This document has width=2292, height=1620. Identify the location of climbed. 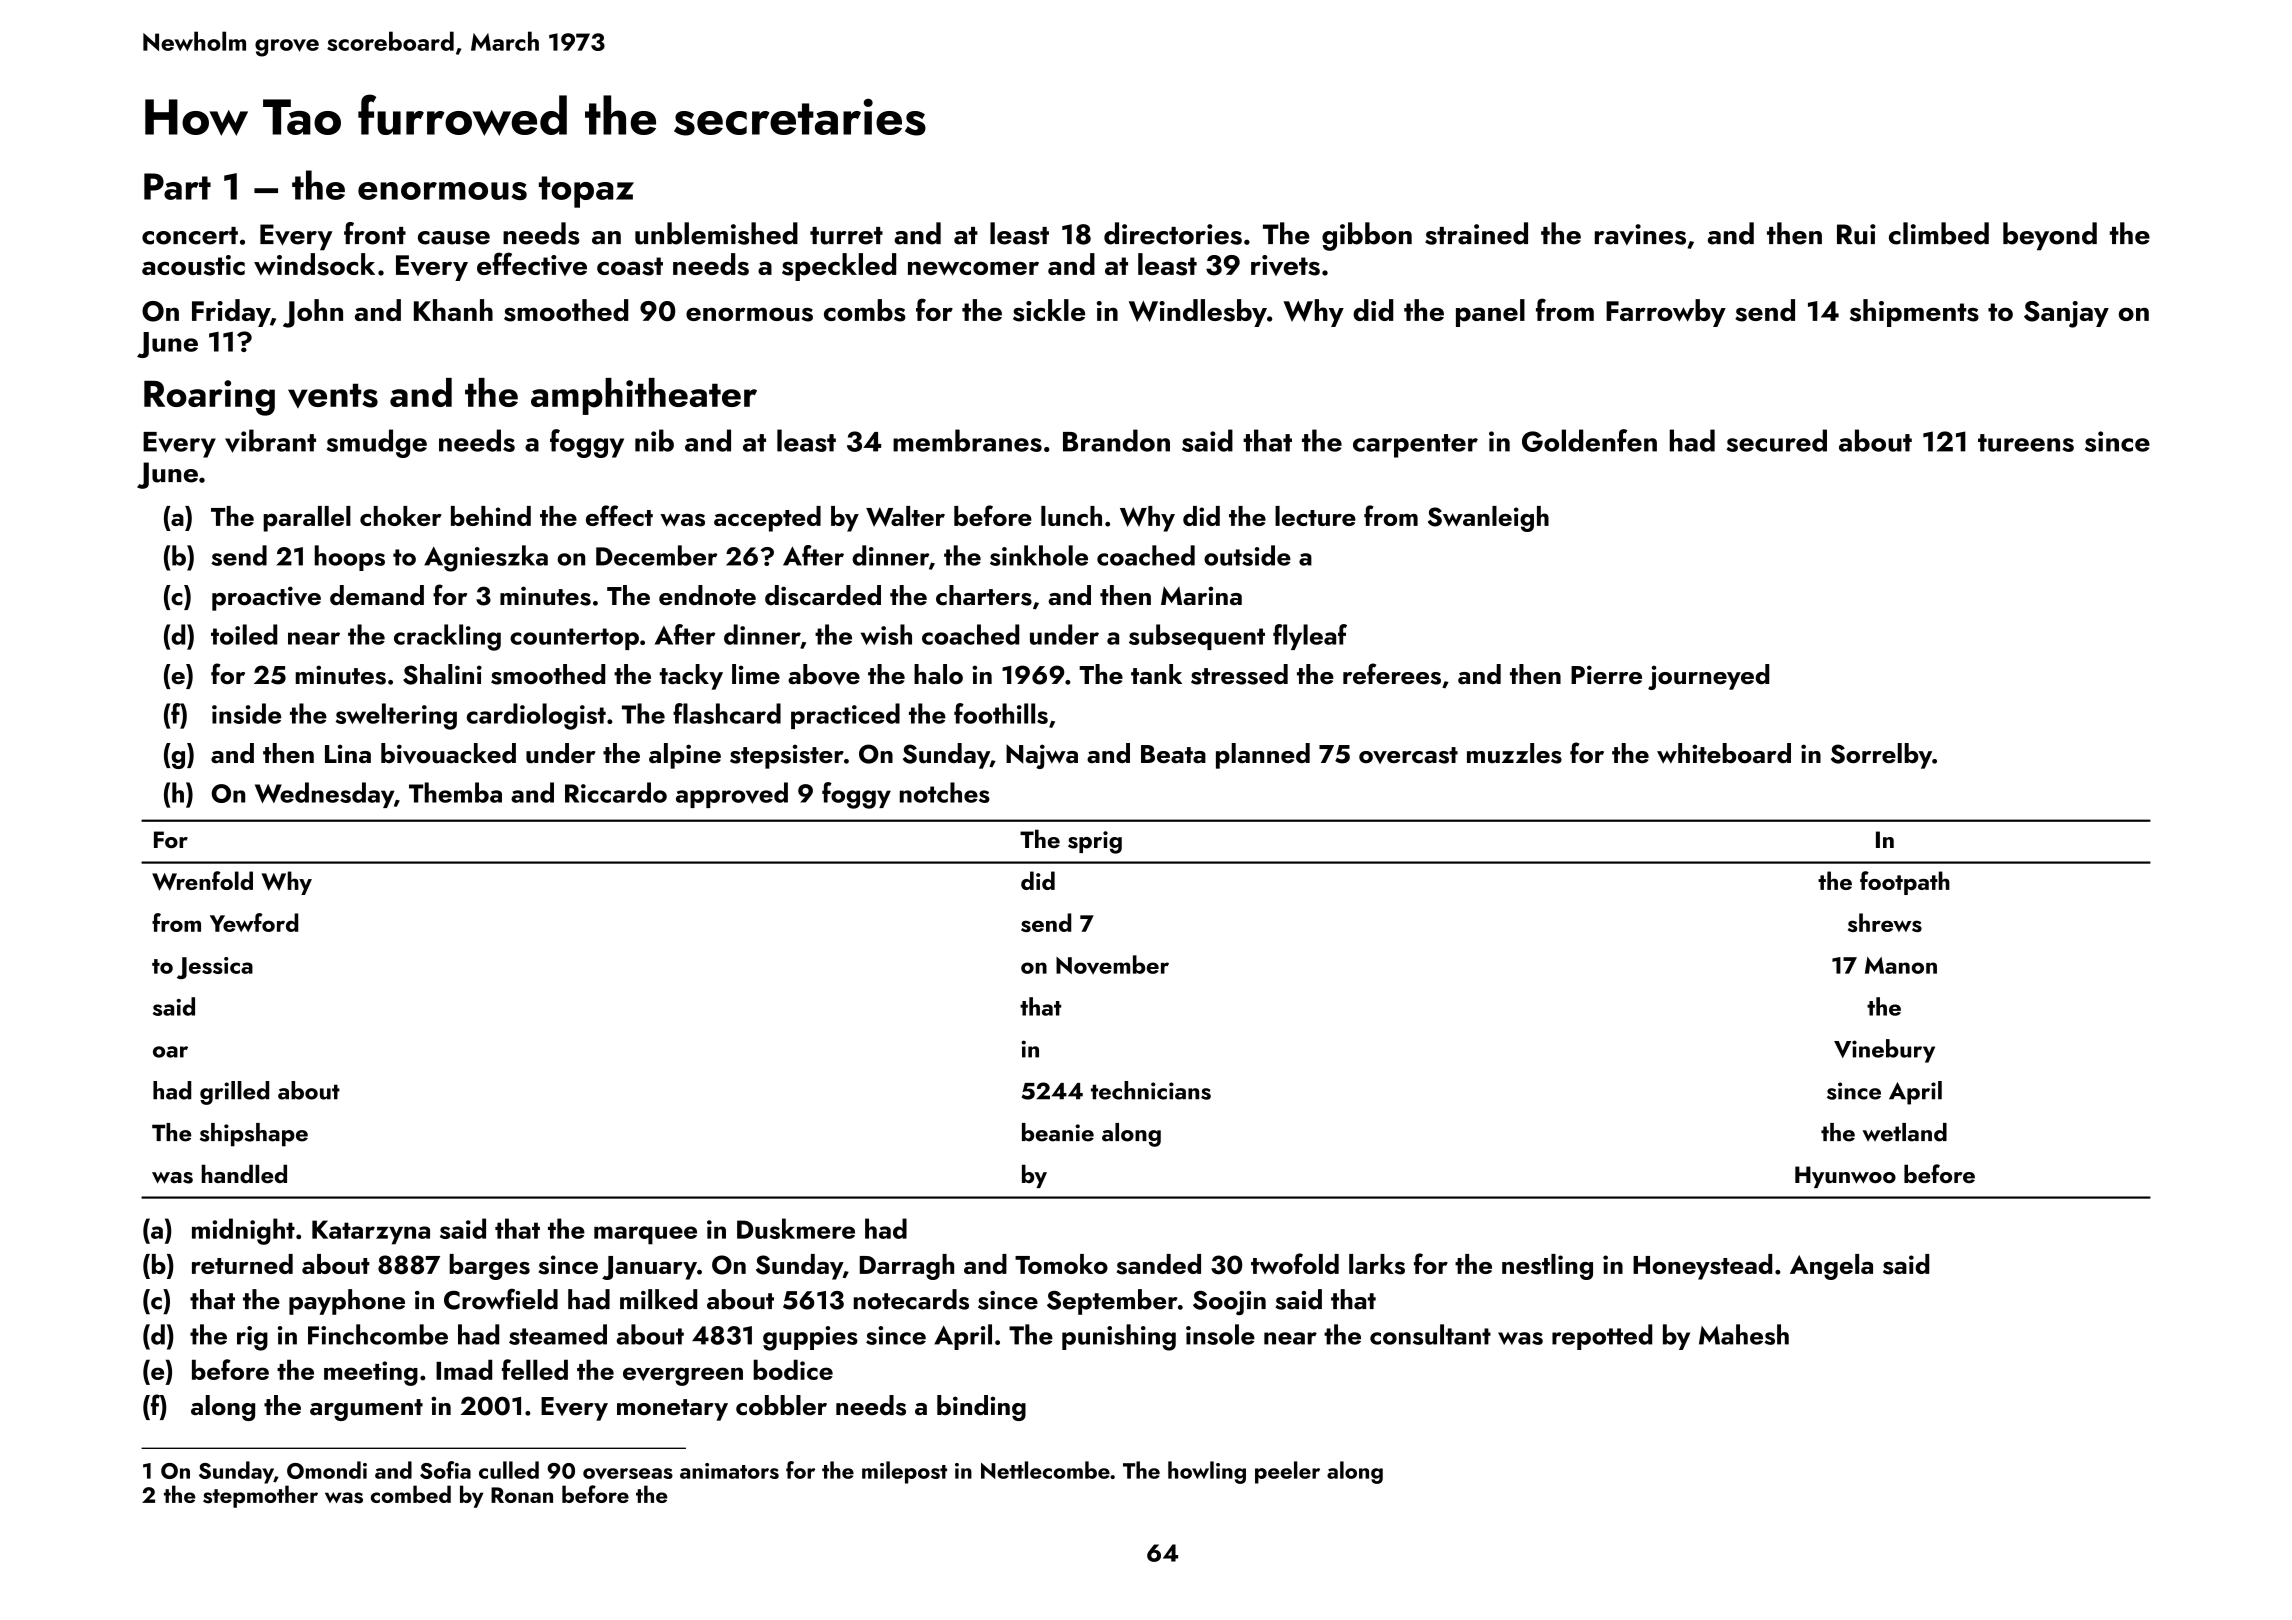
(1939, 233).
